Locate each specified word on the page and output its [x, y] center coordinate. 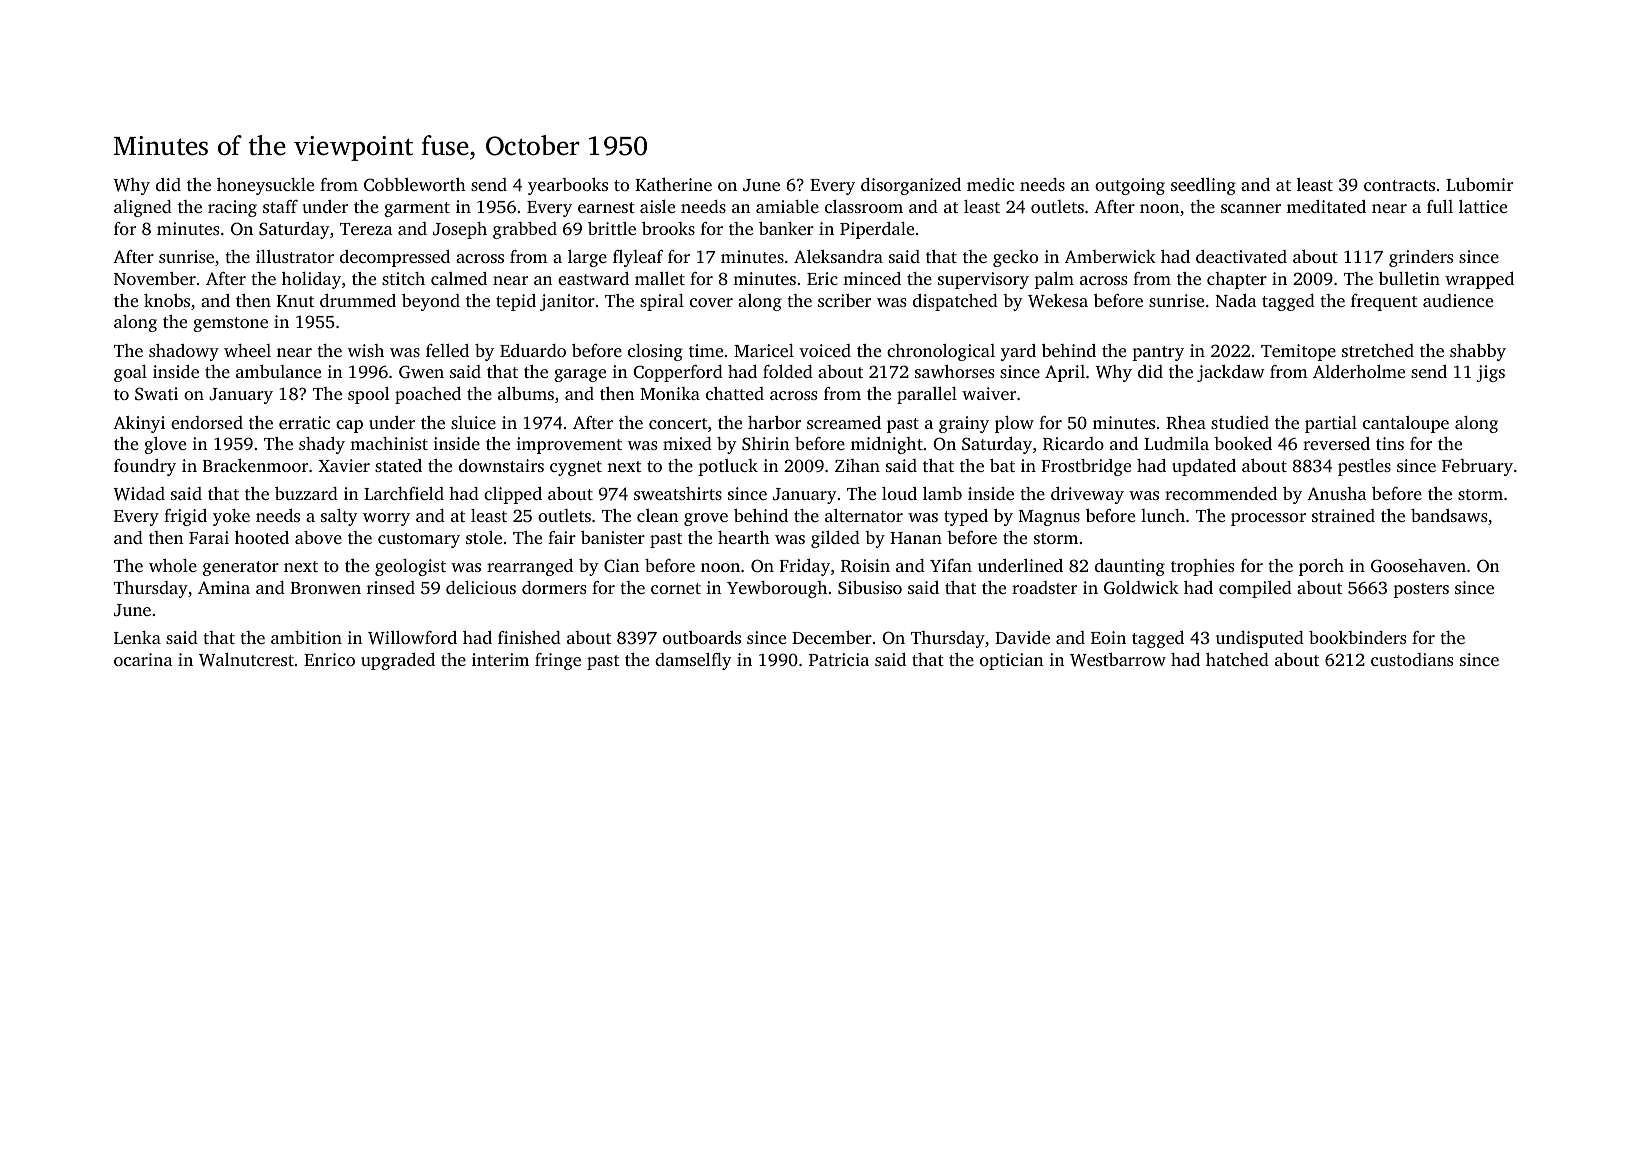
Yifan [951, 565]
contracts [1399, 185]
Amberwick [1110, 256]
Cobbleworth [415, 185]
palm [1054, 280]
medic [990, 184]
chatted [735, 393]
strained [1343, 515]
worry [386, 519]
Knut [295, 301]
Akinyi [139, 424]
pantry [1158, 353]
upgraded [398, 661]
